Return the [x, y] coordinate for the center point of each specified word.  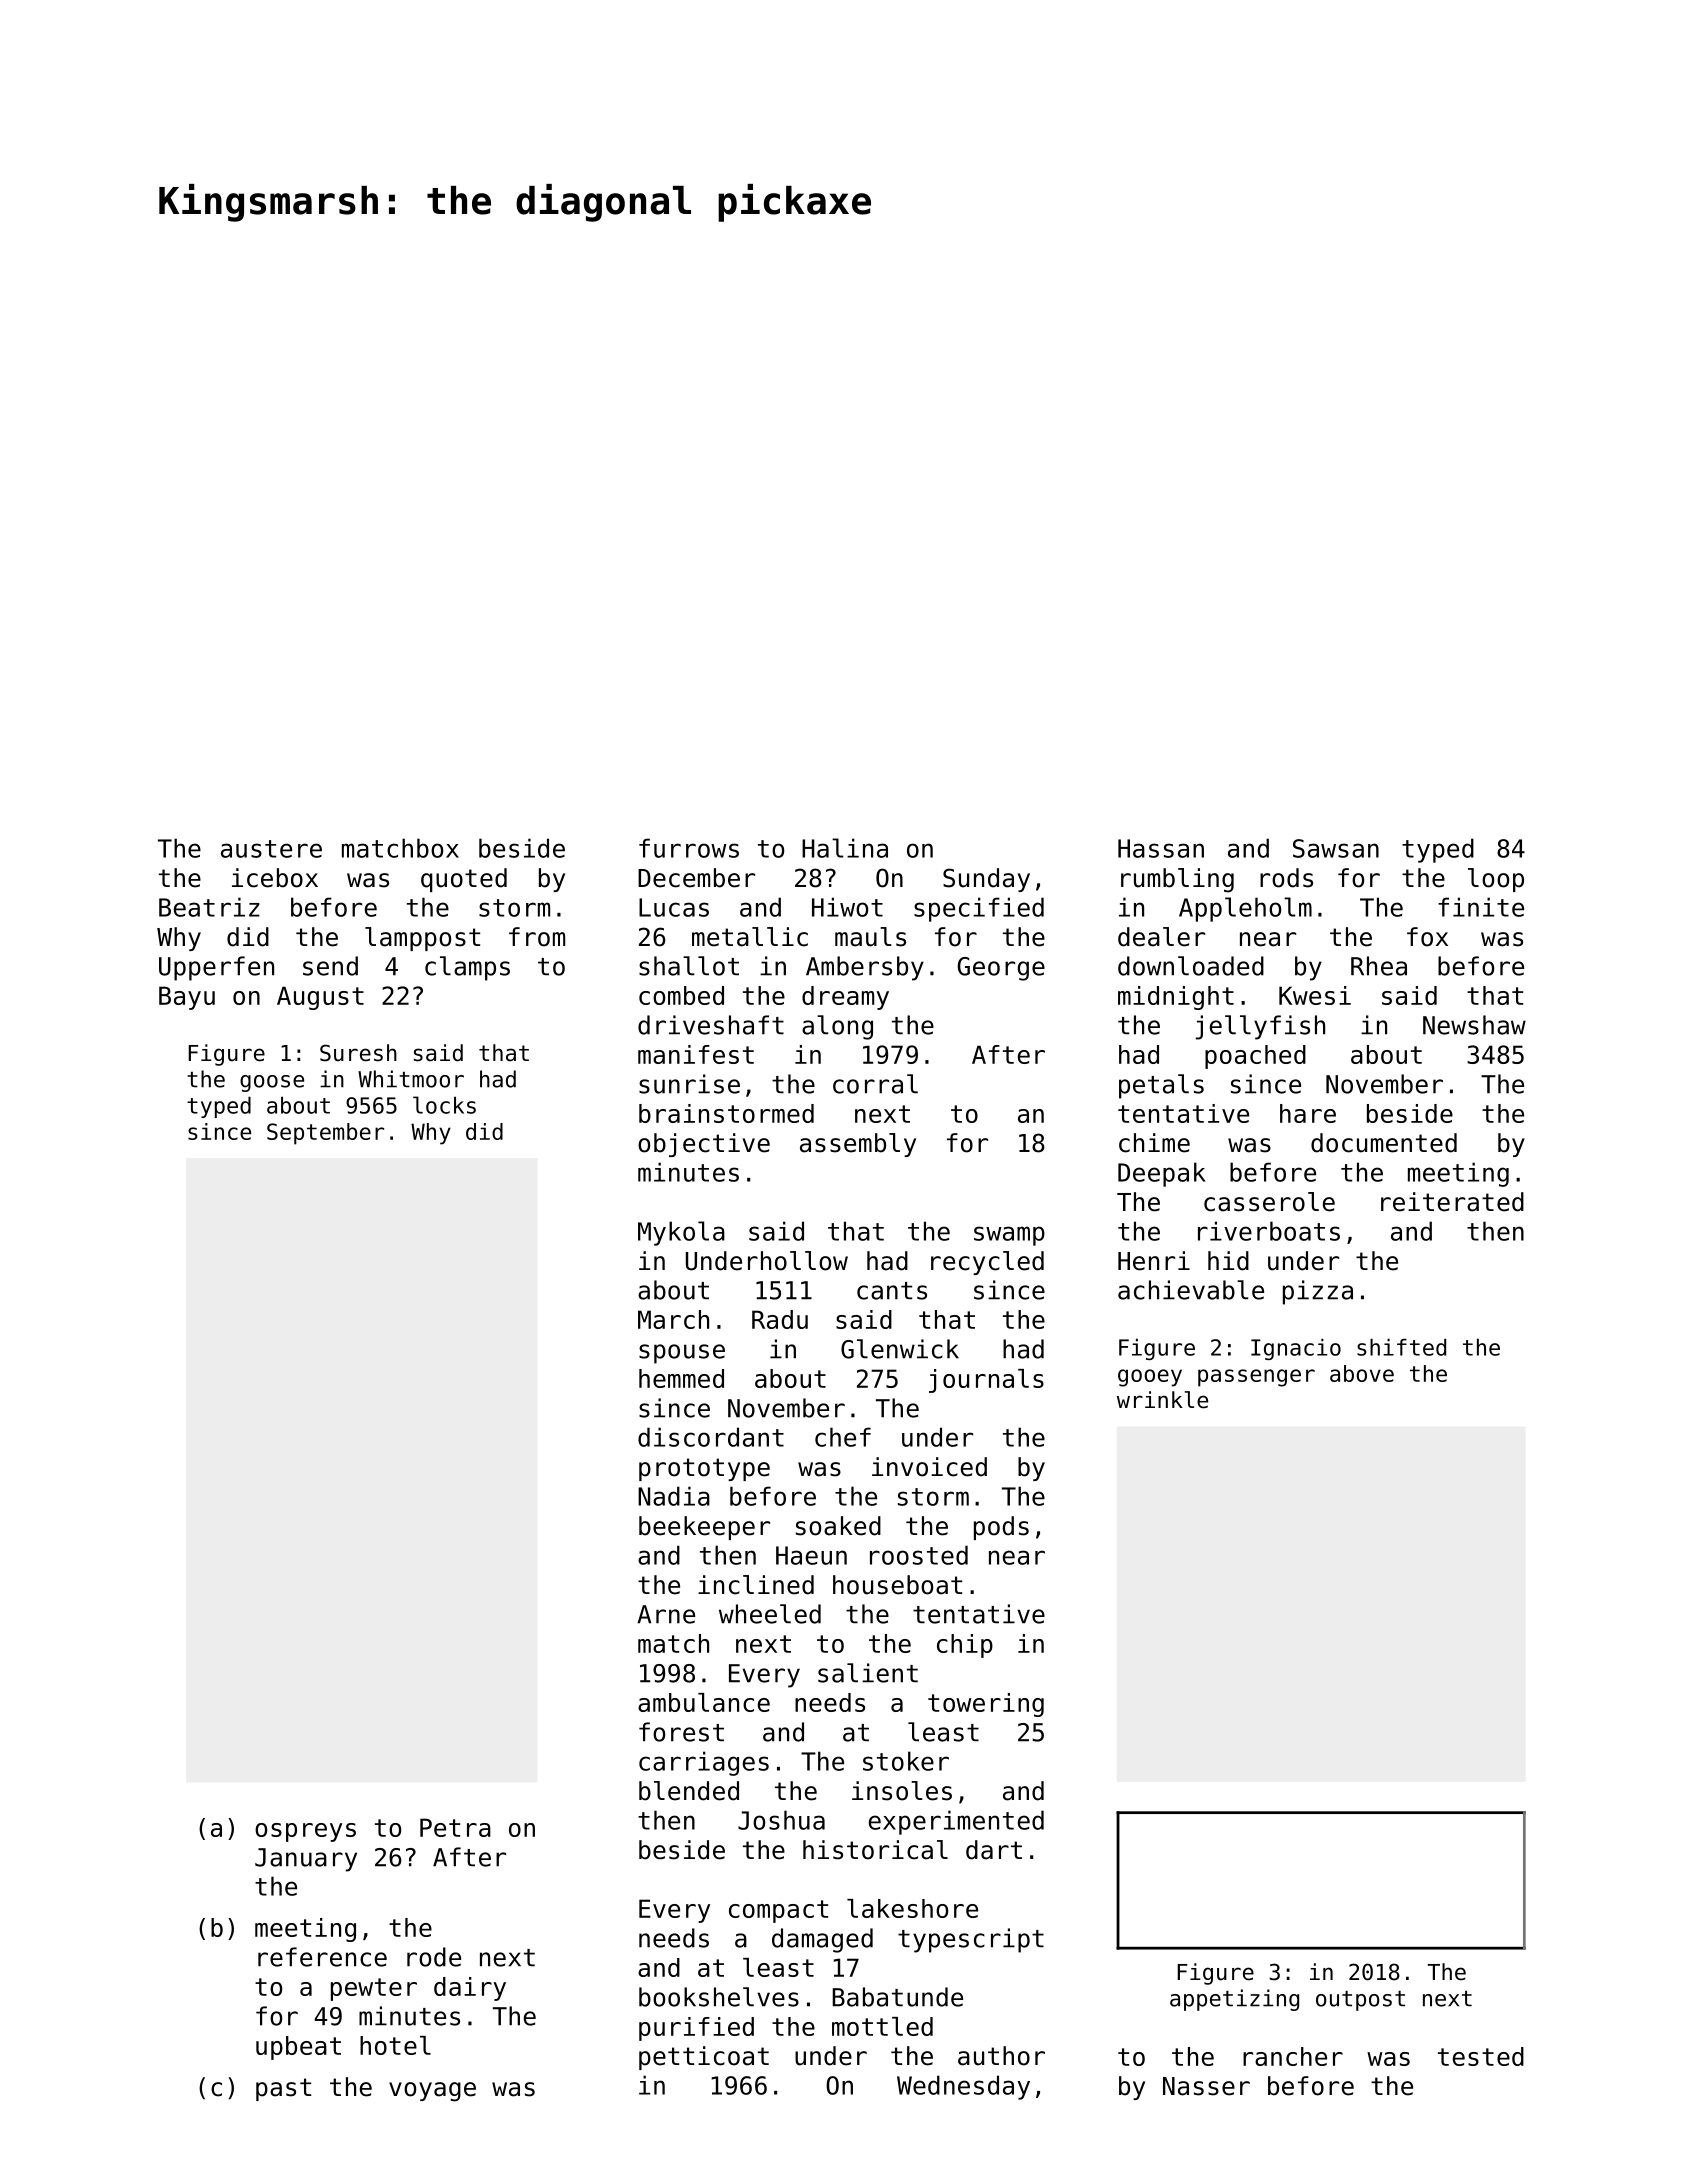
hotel [395, 2045]
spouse [682, 1354]
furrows [689, 848]
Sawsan [1336, 848]
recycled [987, 1263]
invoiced [929, 1467]
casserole [1269, 1202]
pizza [1318, 1292]
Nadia [674, 1496]
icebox [275, 878]
